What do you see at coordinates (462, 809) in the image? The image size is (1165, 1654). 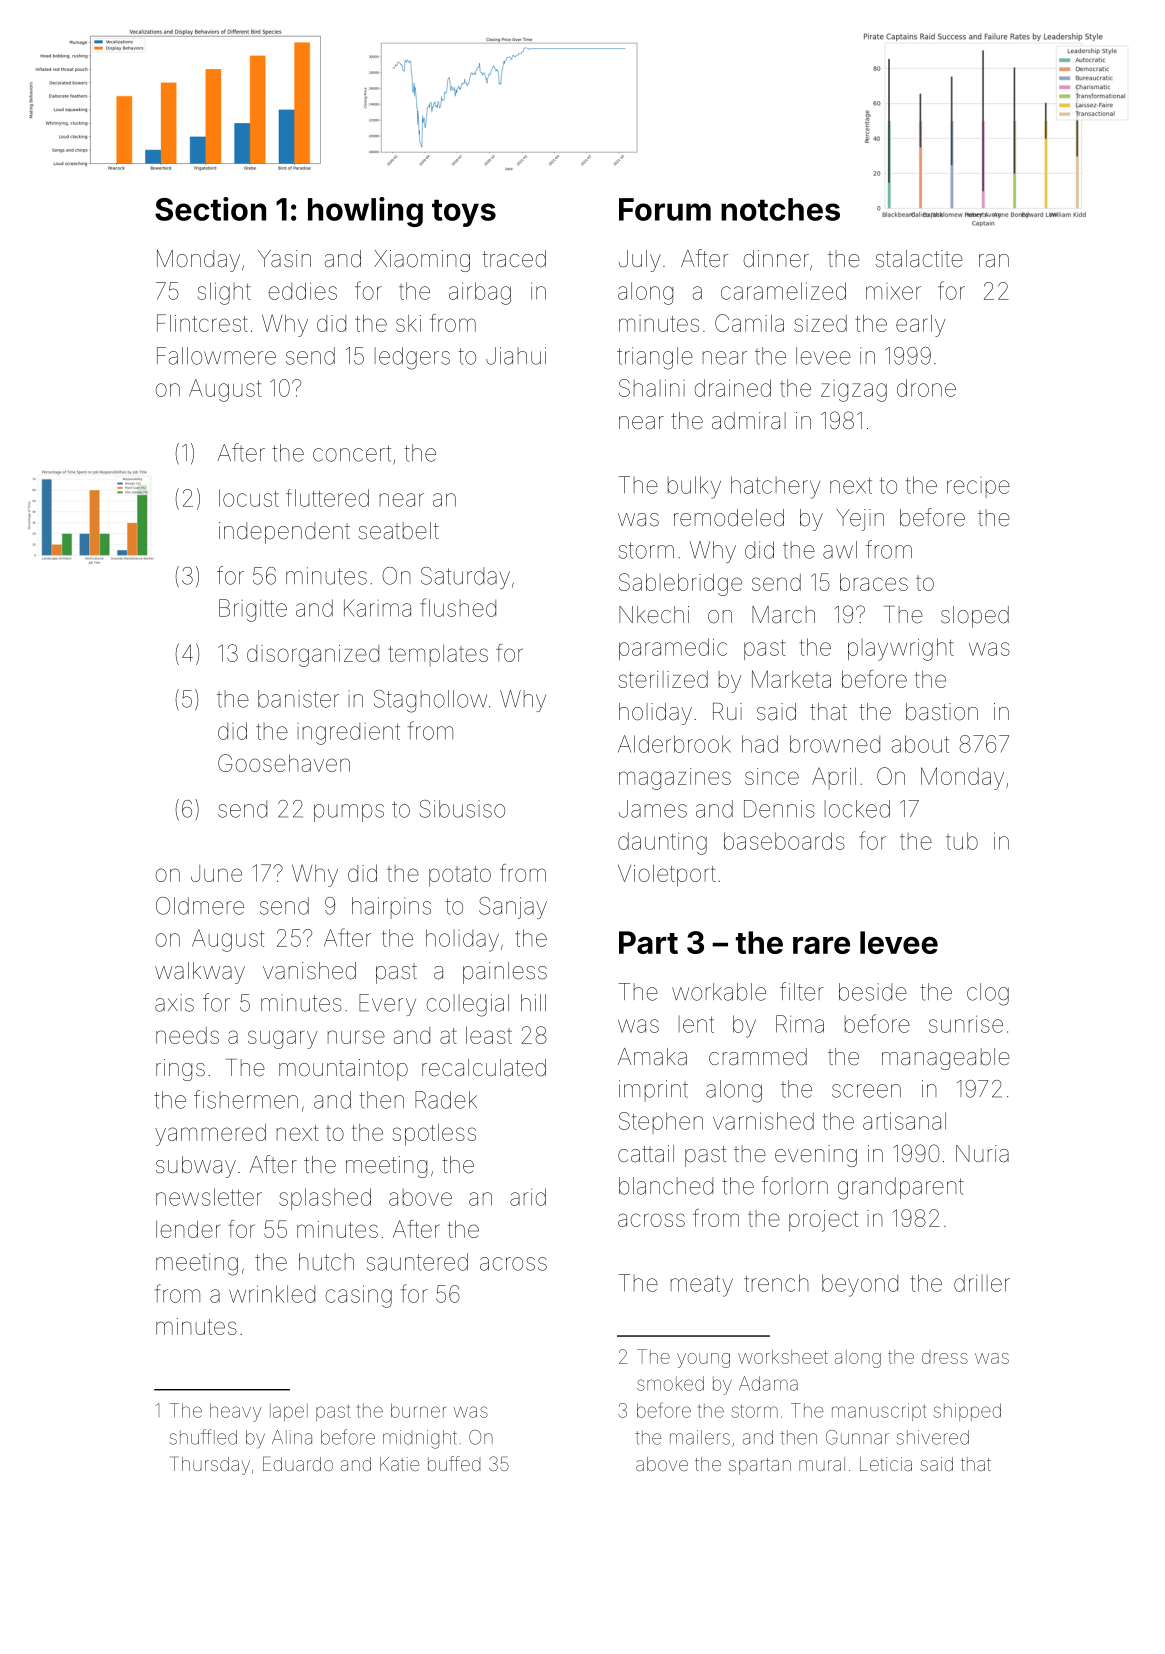 I see `Sibusiso` at bounding box center [462, 809].
